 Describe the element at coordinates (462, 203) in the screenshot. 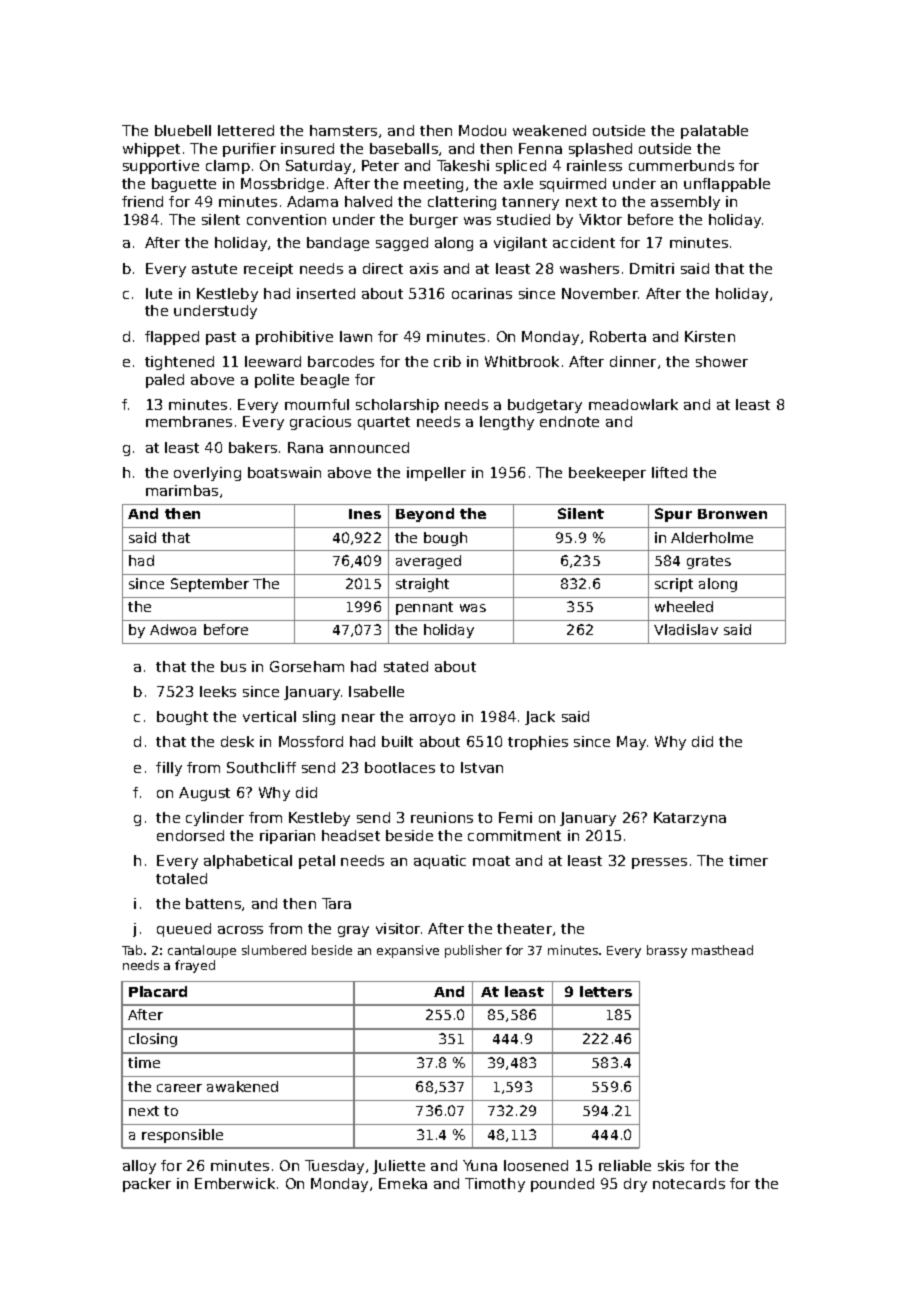

I see `clattering` at that location.
